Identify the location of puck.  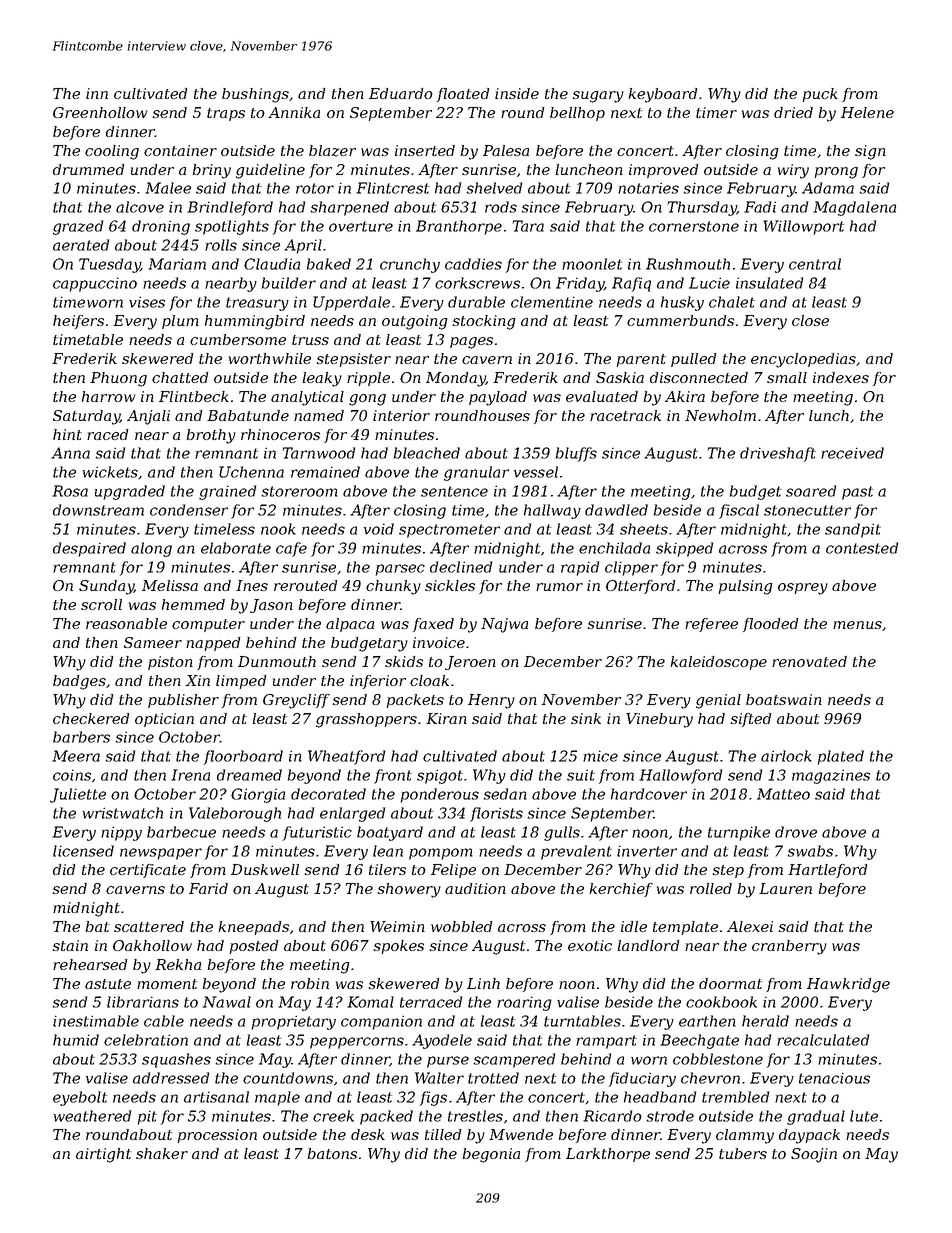
(820, 95).
